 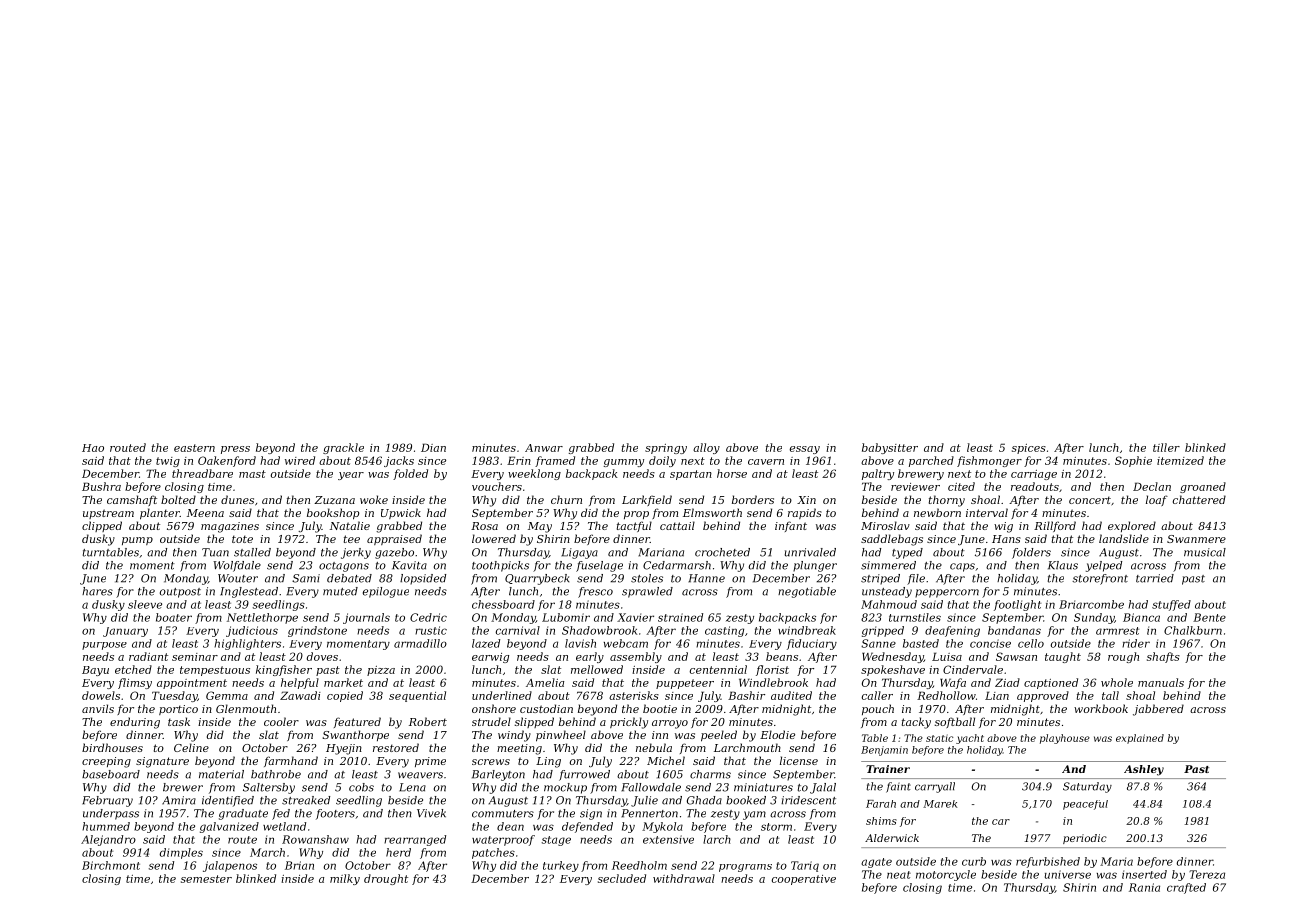 What do you see at coordinates (1132, 526) in the image?
I see `explored` at bounding box center [1132, 526].
